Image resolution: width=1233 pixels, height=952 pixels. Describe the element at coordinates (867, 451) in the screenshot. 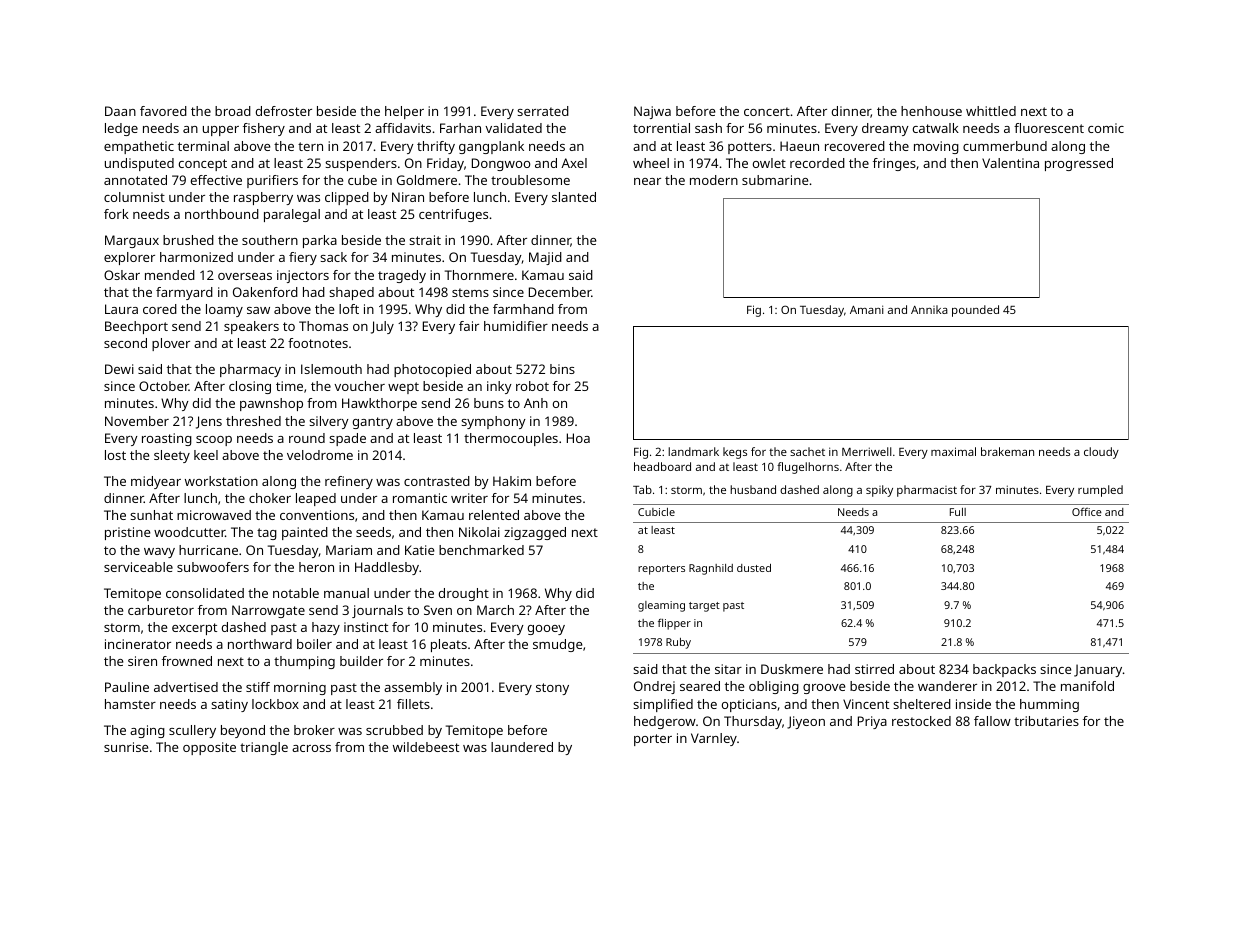

I see `Merriwell` at that location.
